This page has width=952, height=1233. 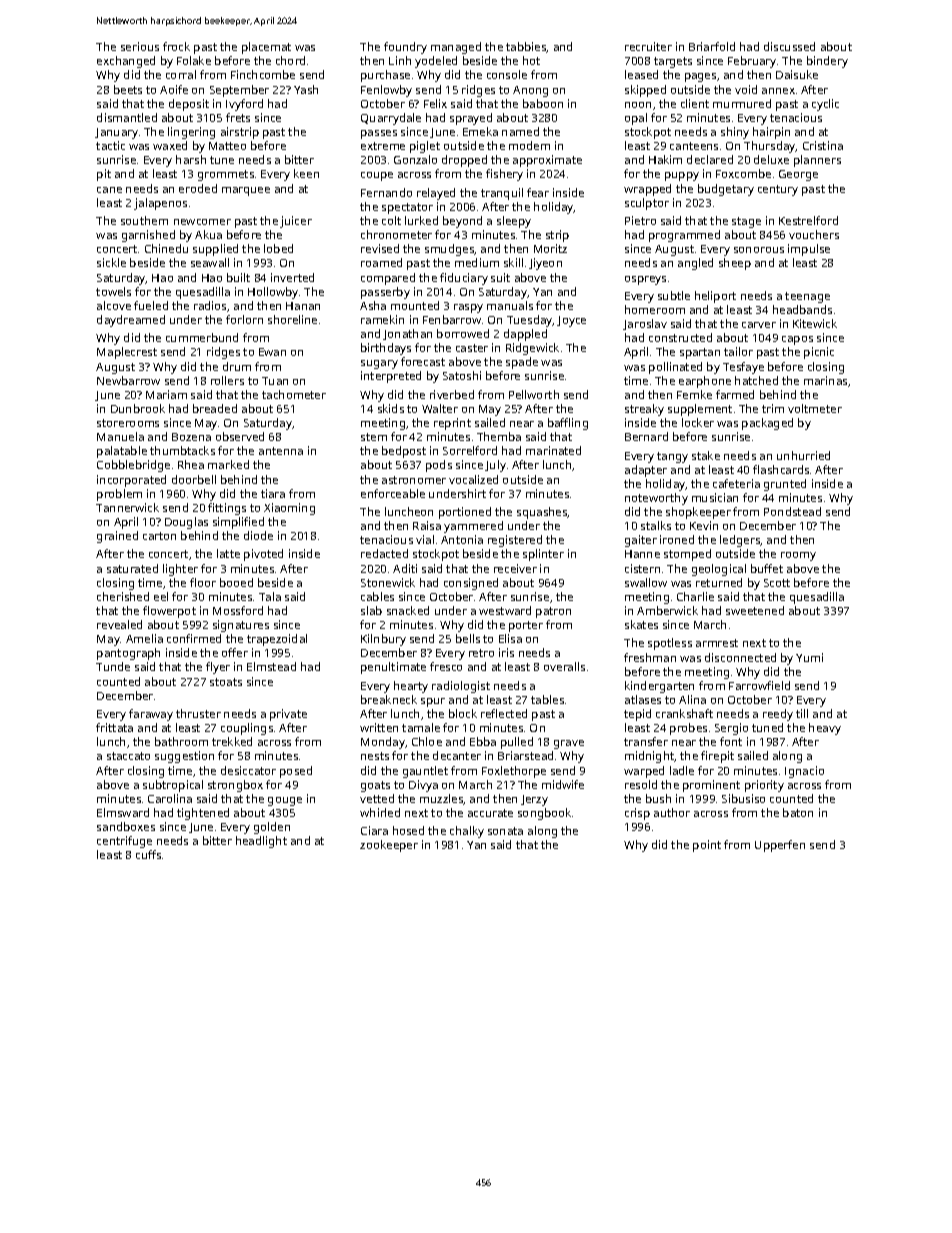 I want to click on Finchcombe, so click(x=263, y=74).
